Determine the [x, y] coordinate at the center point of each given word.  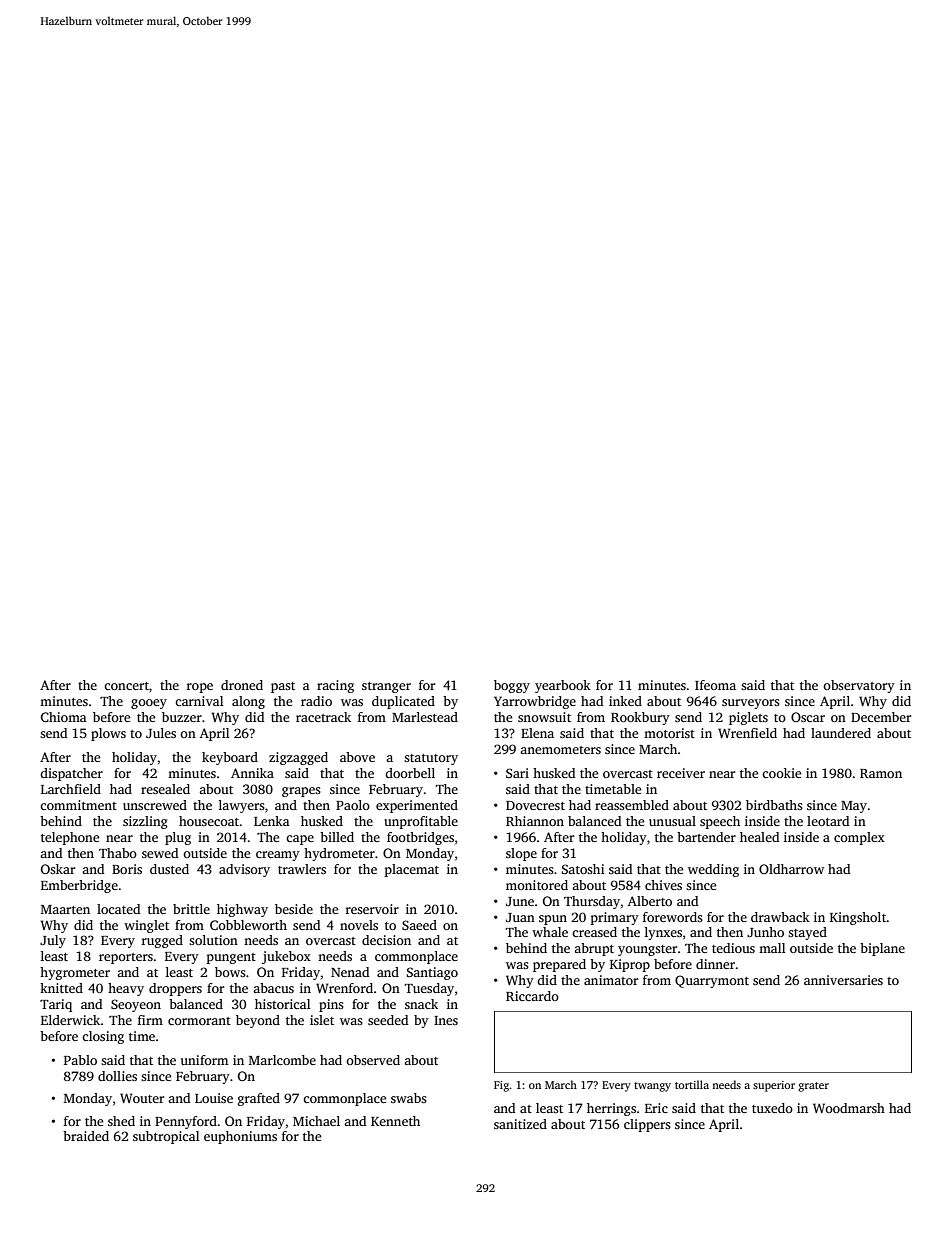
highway [242, 910]
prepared [559, 965]
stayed [807, 933]
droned [242, 685]
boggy [512, 686]
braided [86, 1136]
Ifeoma [715, 685]
